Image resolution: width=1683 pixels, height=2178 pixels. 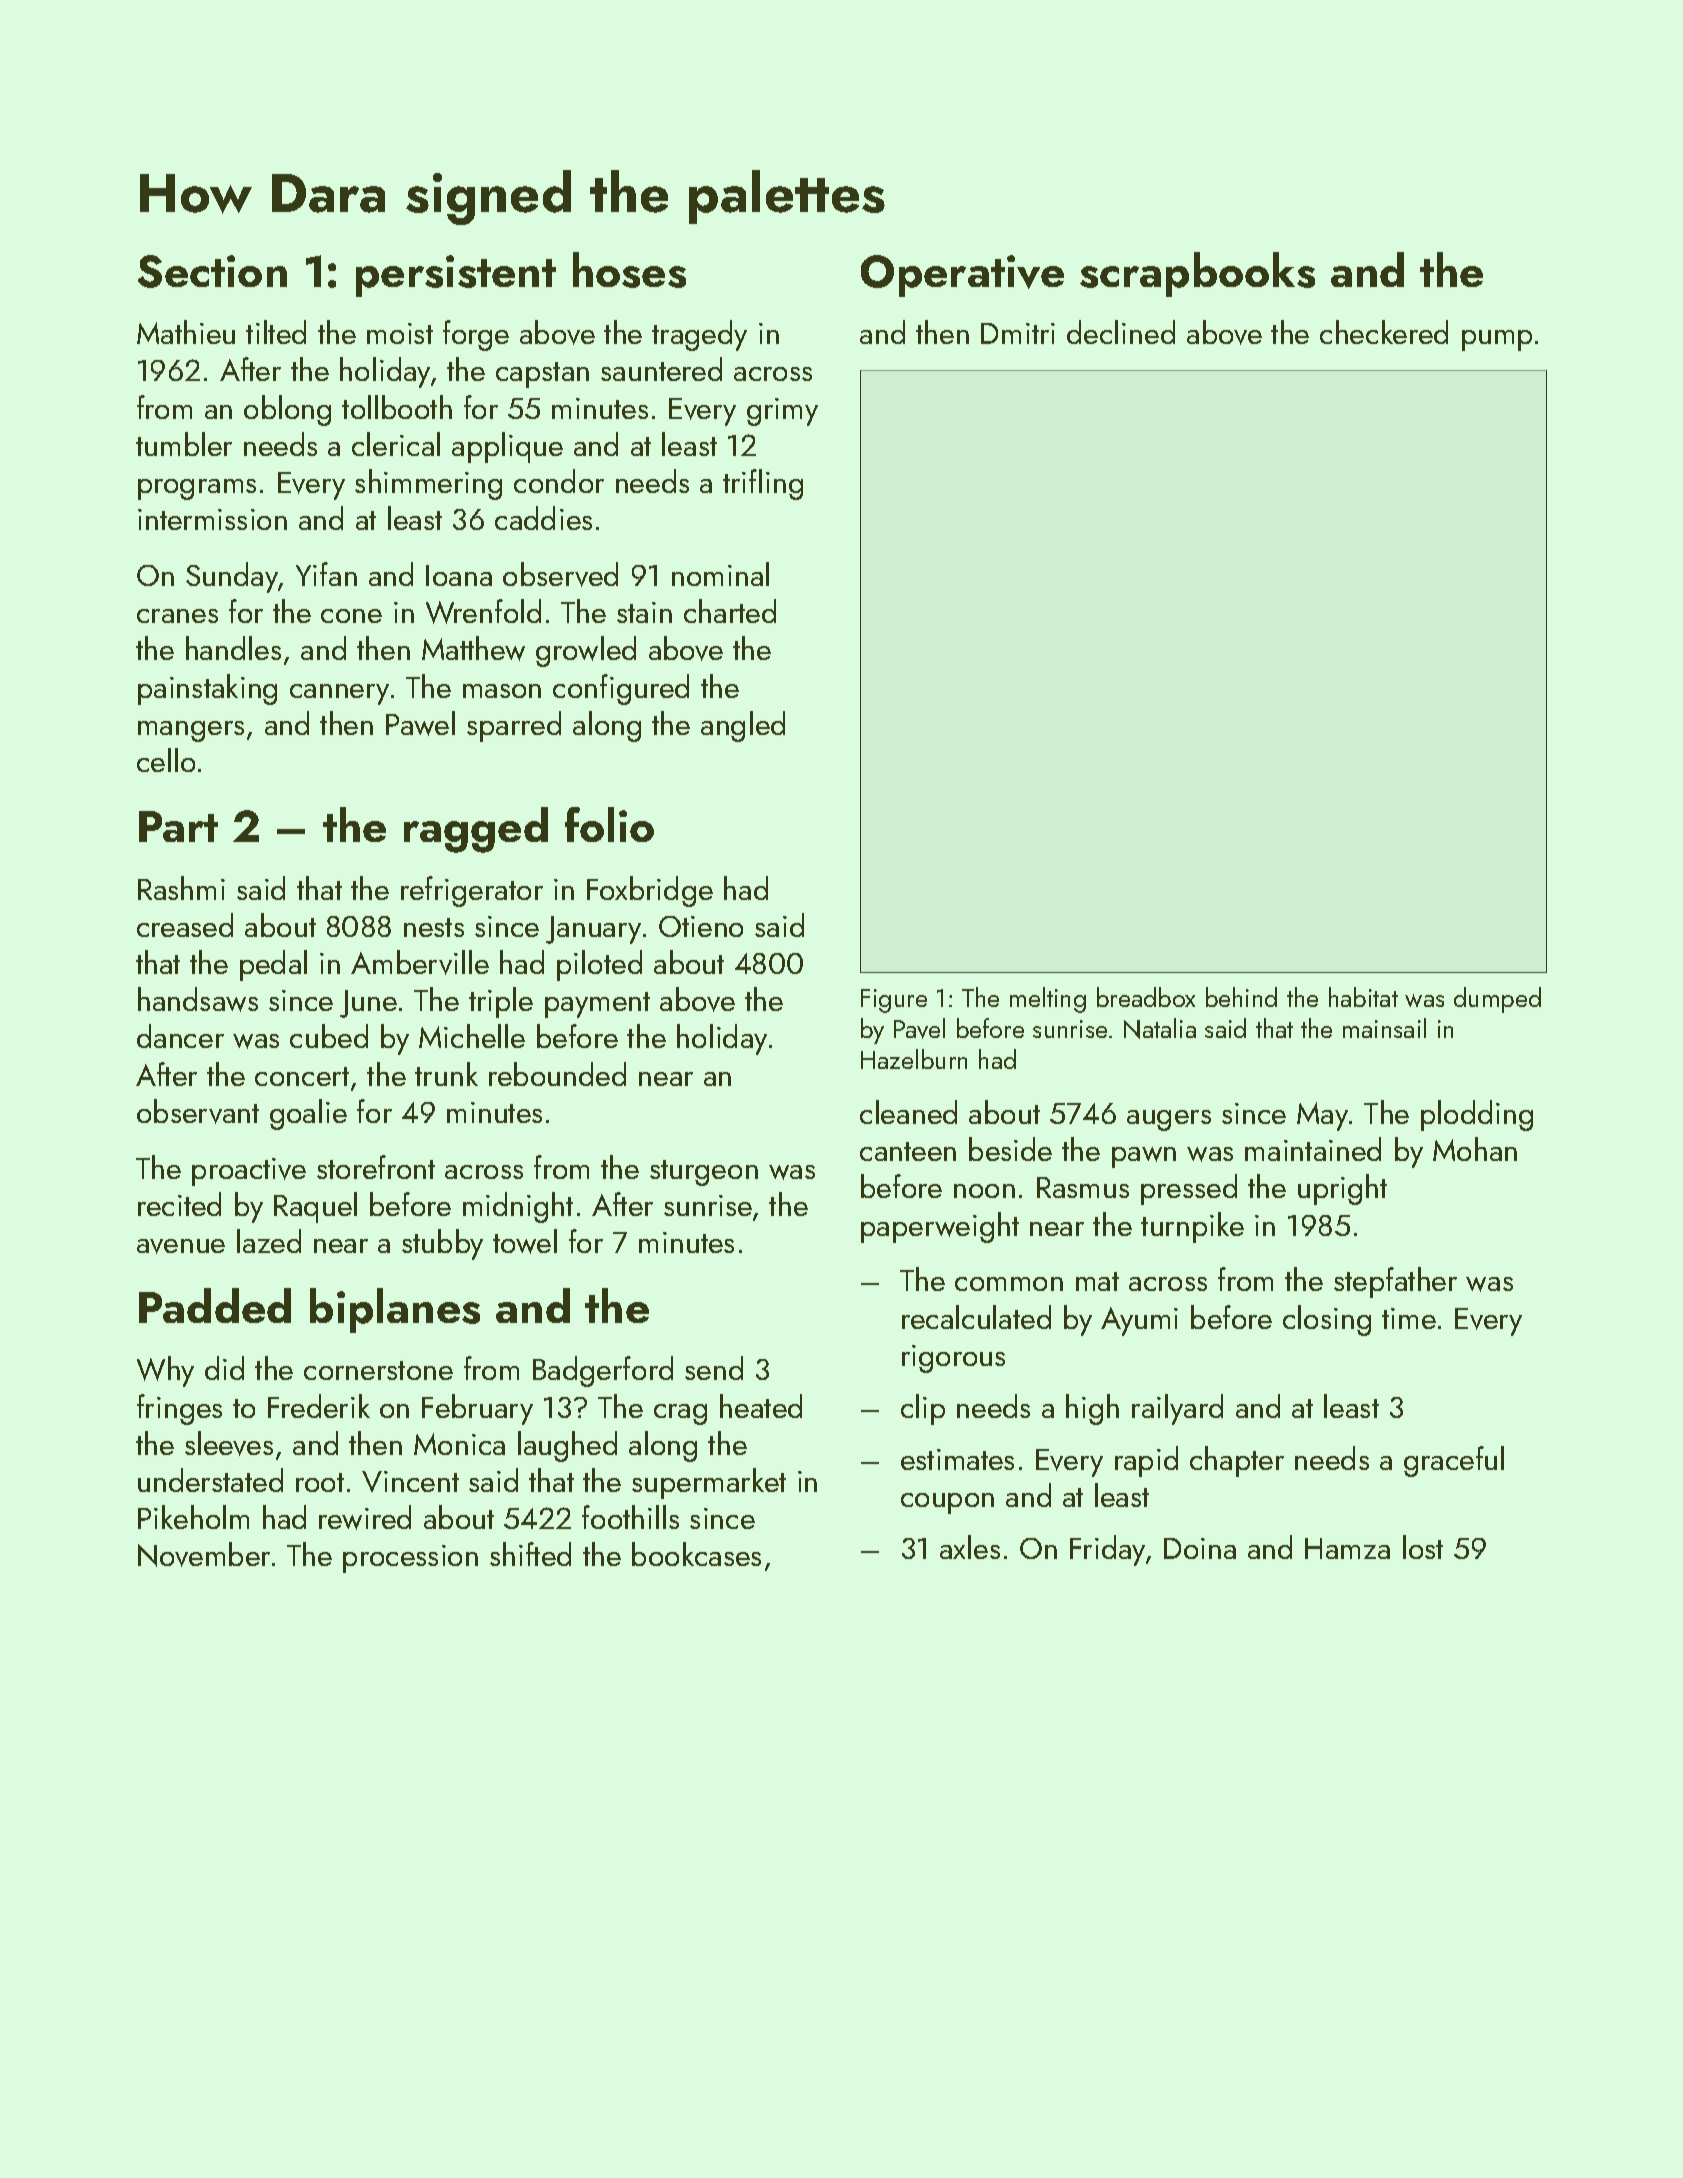 What do you see at coordinates (696, 1554) in the image?
I see `bookcases` at bounding box center [696, 1554].
